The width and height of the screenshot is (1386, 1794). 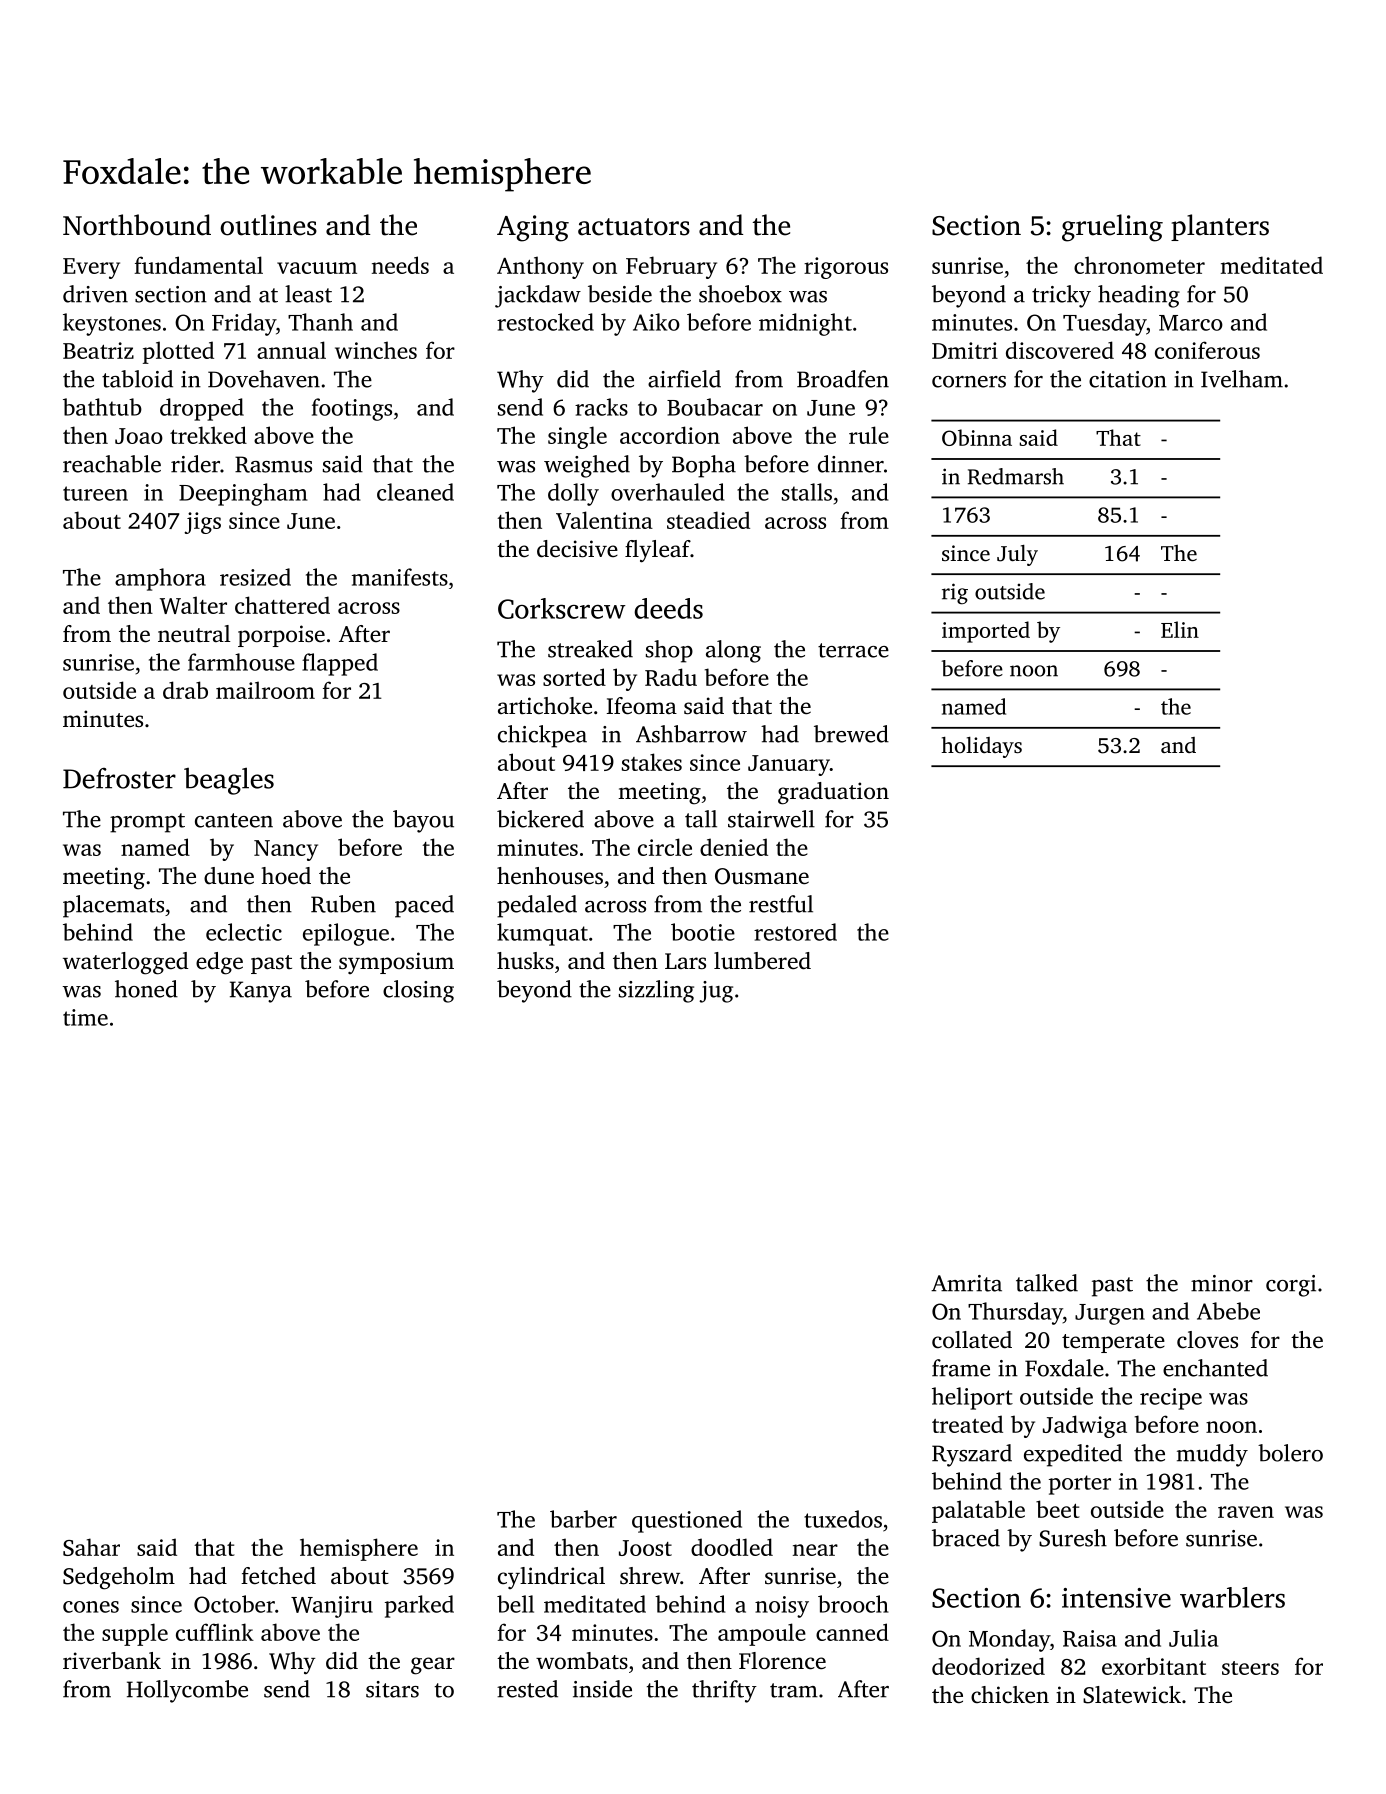 What do you see at coordinates (805, 324) in the screenshot?
I see `midnight` at bounding box center [805, 324].
